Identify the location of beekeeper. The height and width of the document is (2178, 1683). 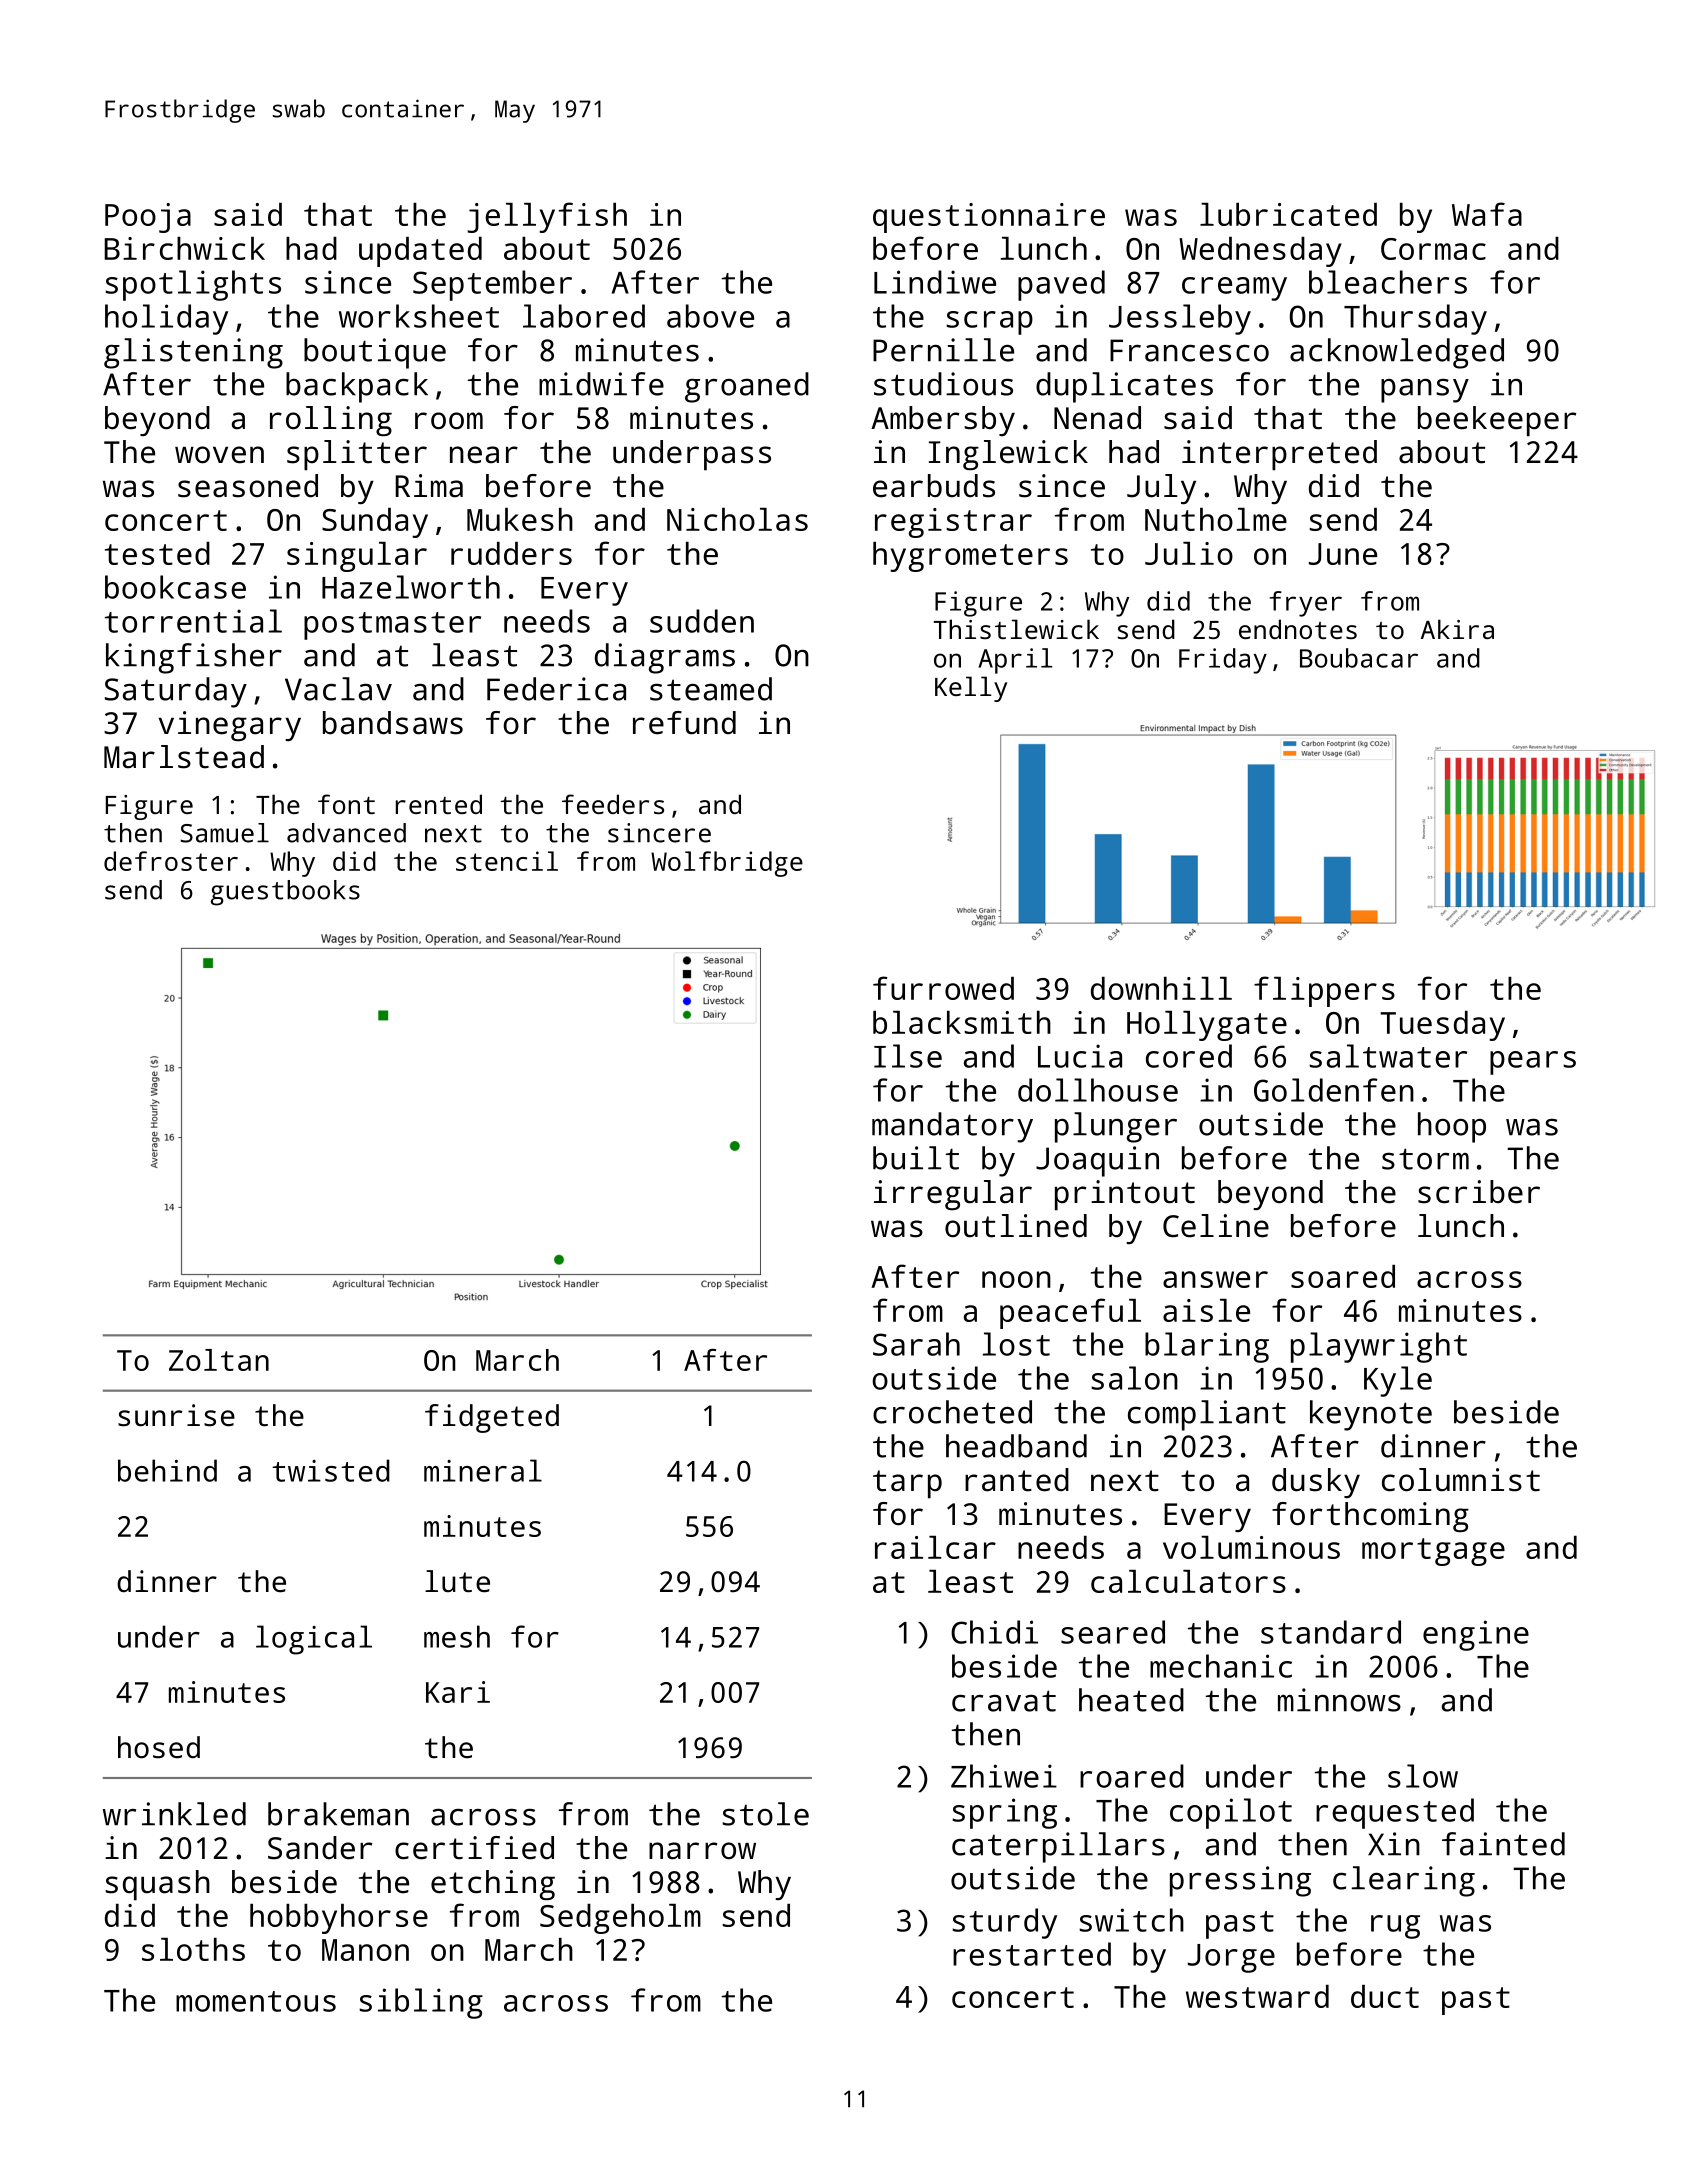
(1497, 421).
